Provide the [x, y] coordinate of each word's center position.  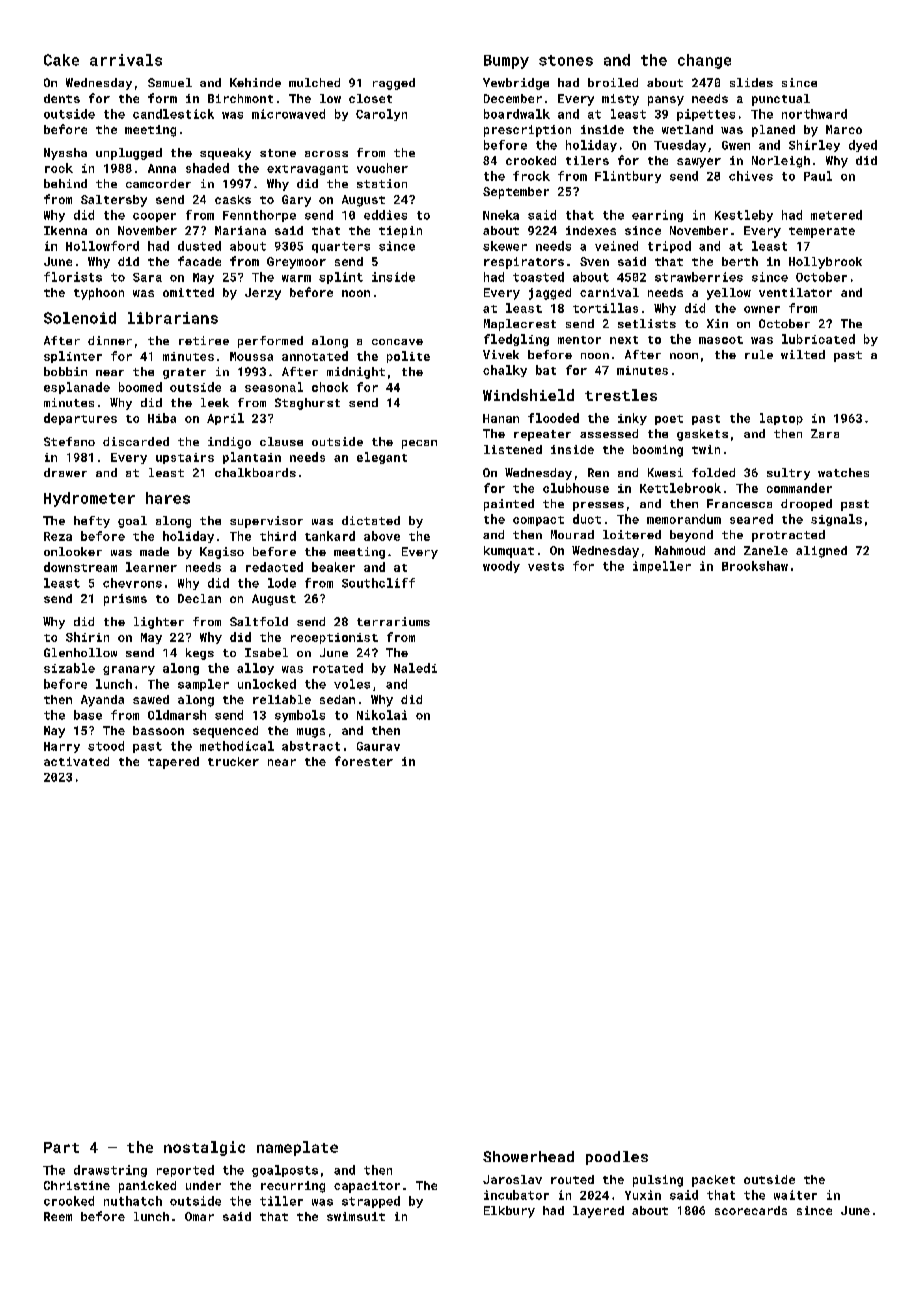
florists [73, 277]
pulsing [658, 1181]
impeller [662, 567]
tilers [587, 160]
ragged [394, 84]
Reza [58, 536]
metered [836, 215]
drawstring [110, 1171]
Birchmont [240, 98]
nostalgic [204, 1148]
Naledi [415, 668]
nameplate [297, 1148]
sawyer [699, 163]
